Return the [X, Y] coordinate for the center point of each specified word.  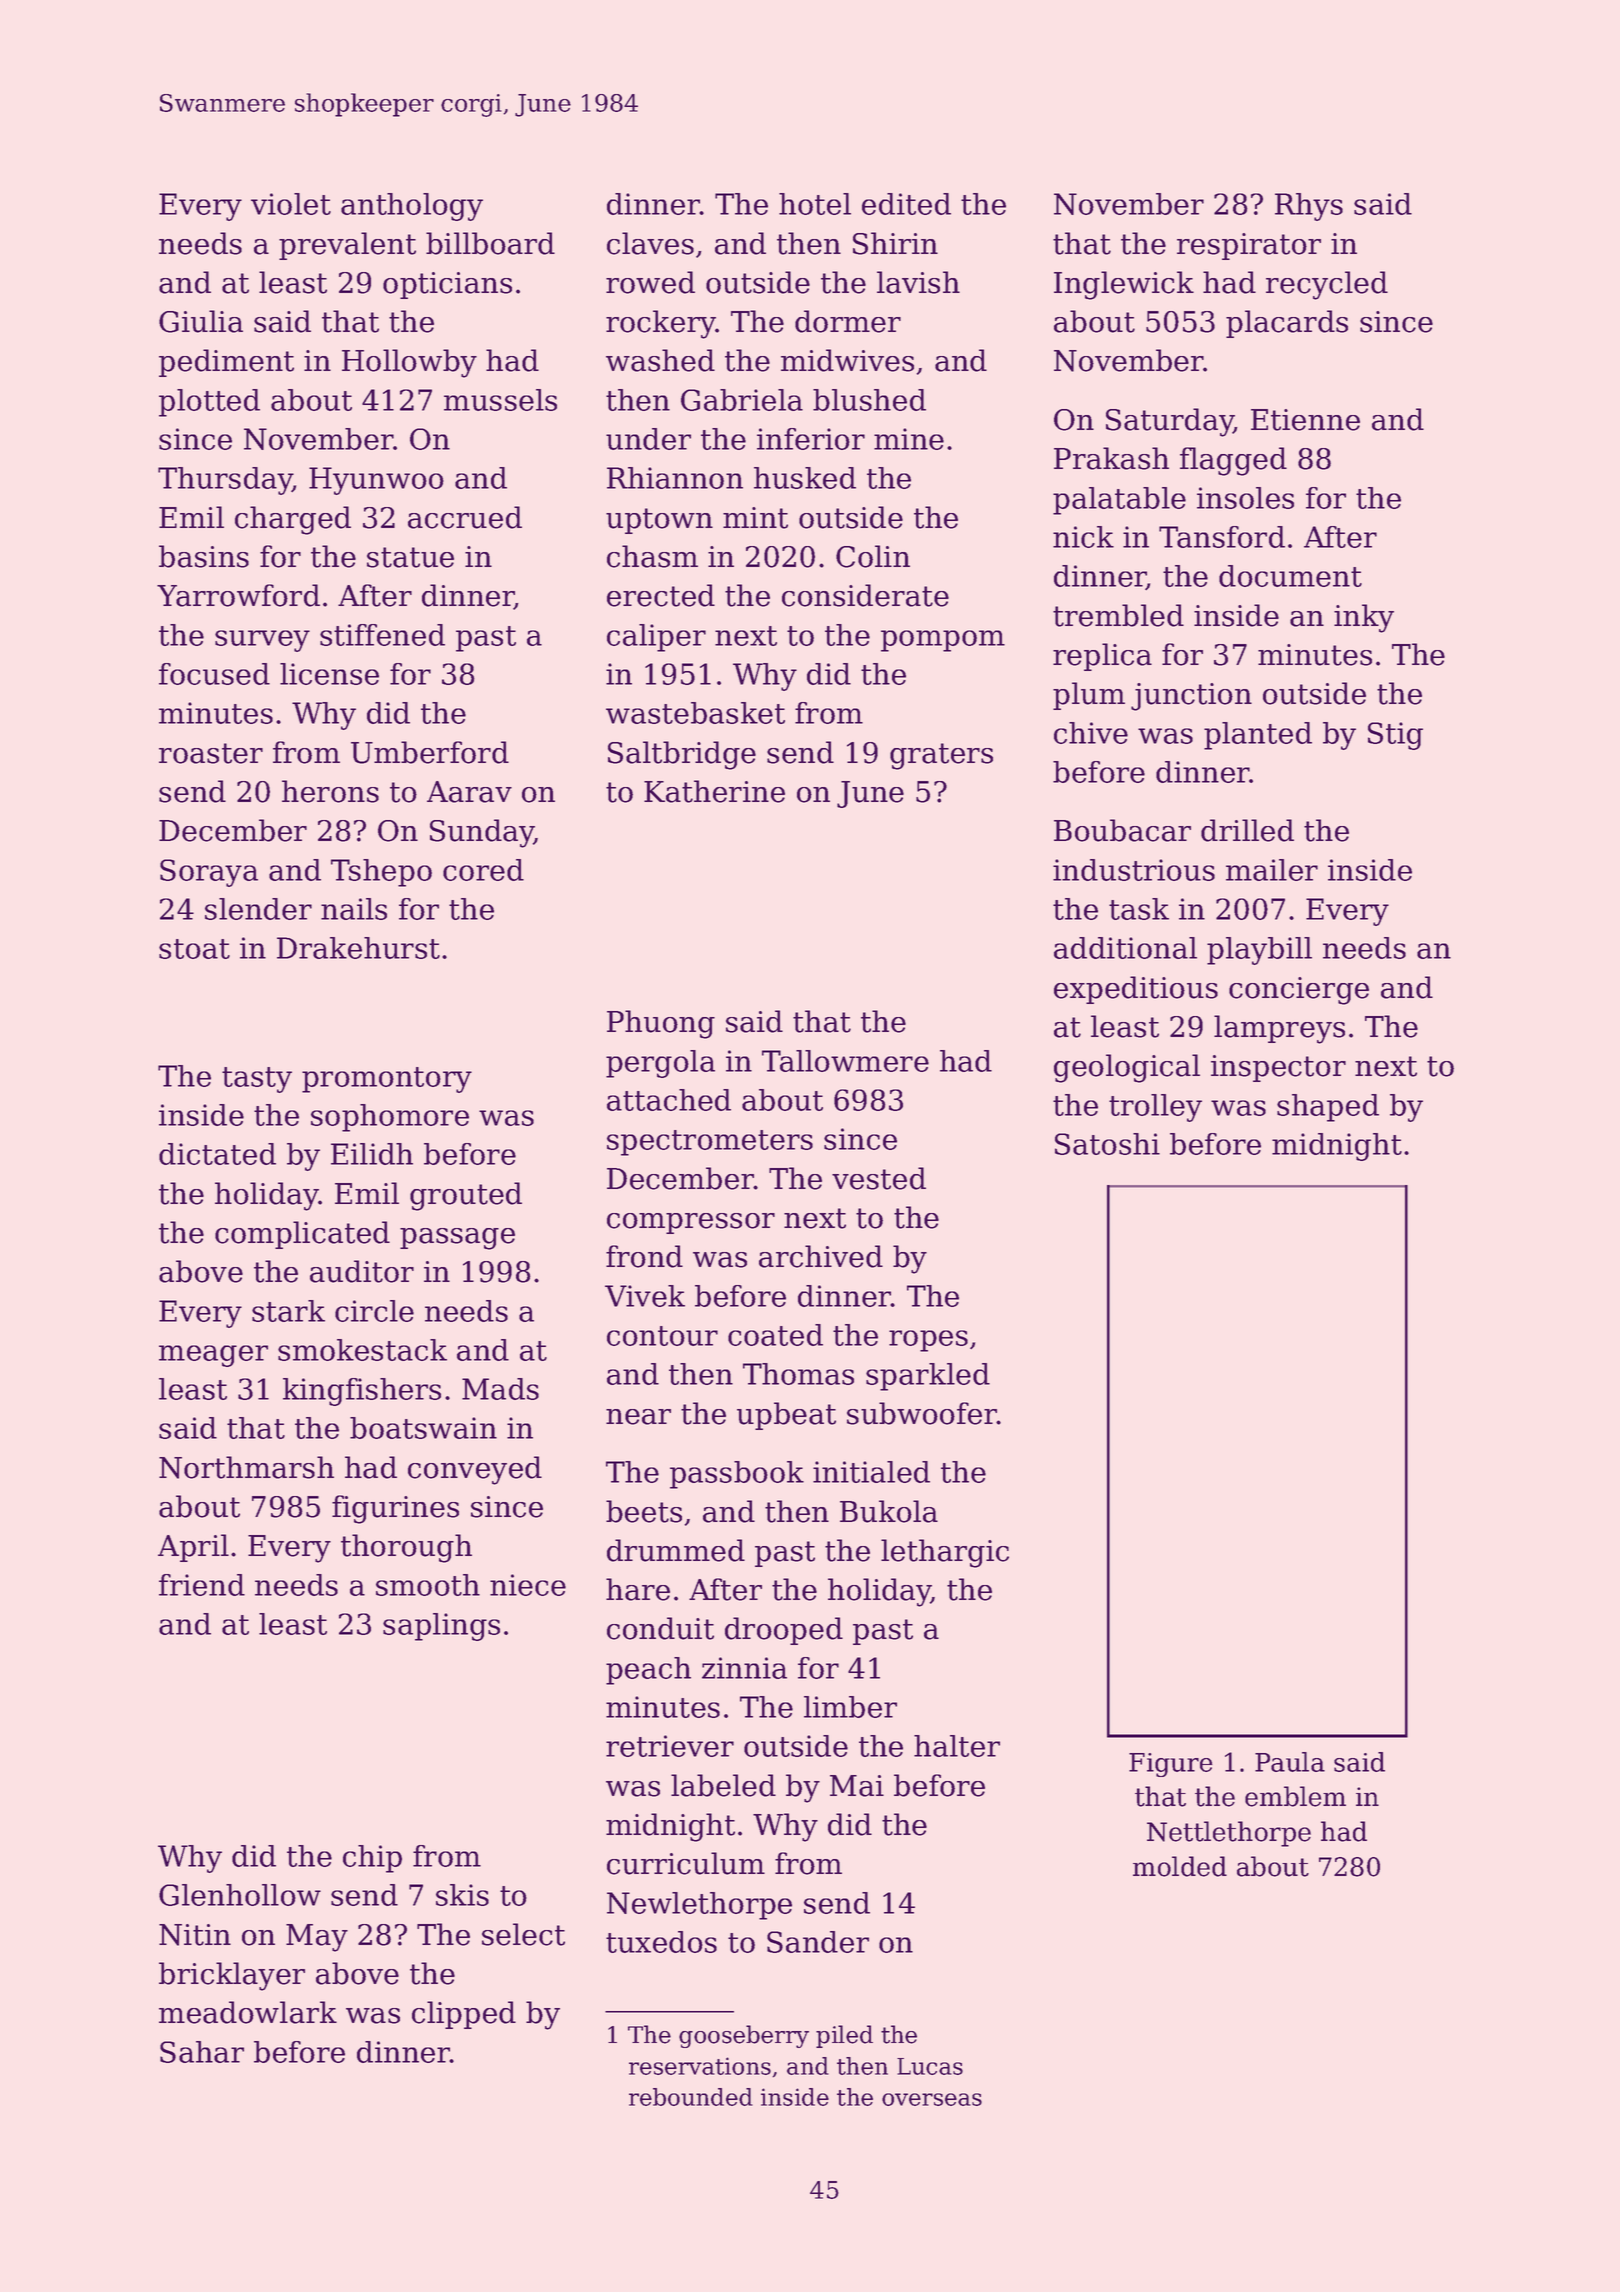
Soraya [209, 873]
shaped [1328, 1108]
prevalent [347, 246]
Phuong [661, 1024]
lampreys [1279, 1029]
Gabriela [742, 400]
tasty [257, 1080]
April [193, 1548]
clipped [464, 2015]
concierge [1299, 991]
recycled [1327, 285]
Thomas [798, 1374]
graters [941, 756]
